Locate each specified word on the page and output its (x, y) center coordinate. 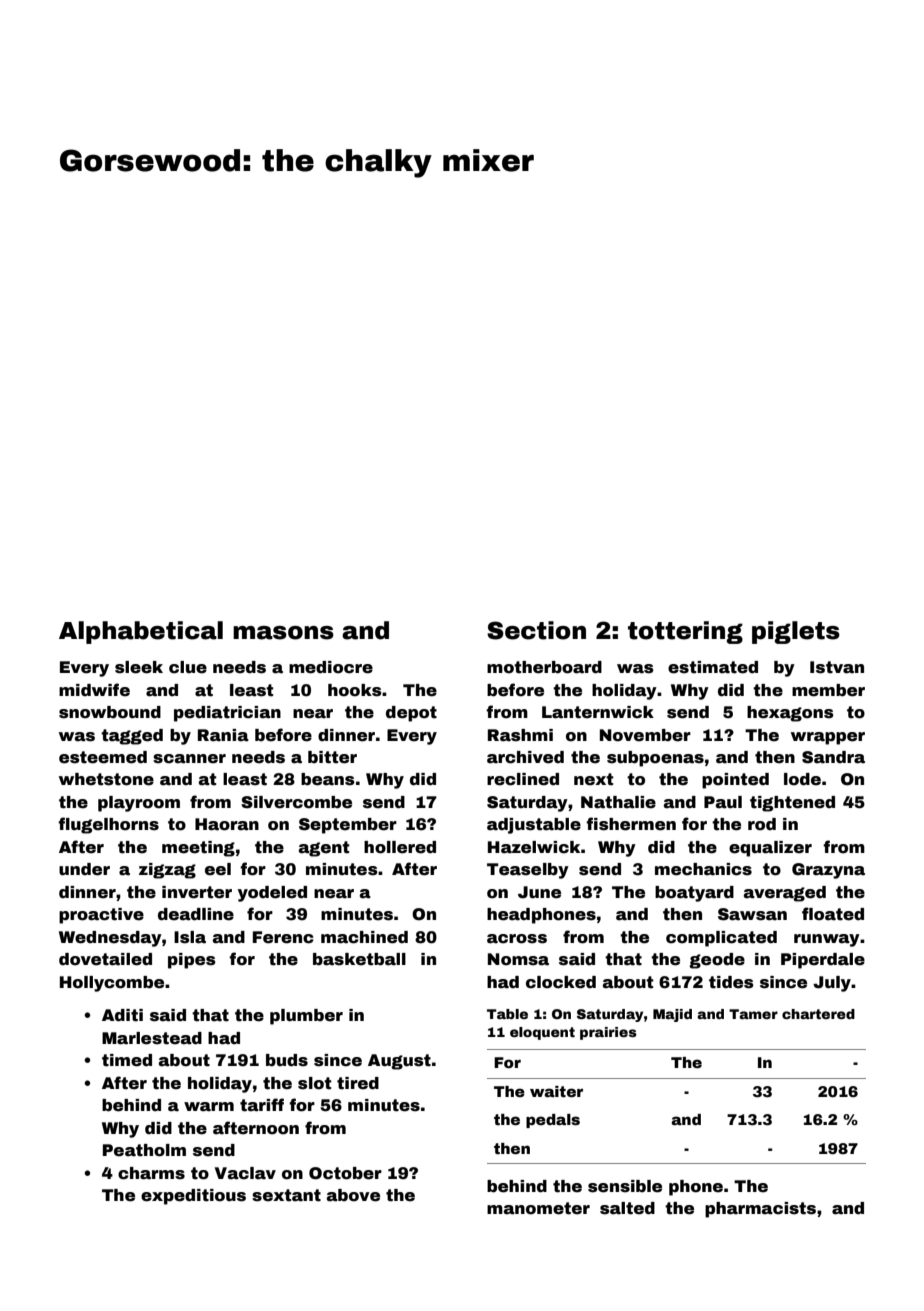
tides (731, 982)
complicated (721, 939)
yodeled (272, 894)
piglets (796, 632)
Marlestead (152, 1038)
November (645, 735)
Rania (223, 735)
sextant (286, 1195)
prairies (608, 1033)
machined (364, 937)
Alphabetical (141, 632)
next (593, 779)
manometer (538, 1208)
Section (536, 630)
